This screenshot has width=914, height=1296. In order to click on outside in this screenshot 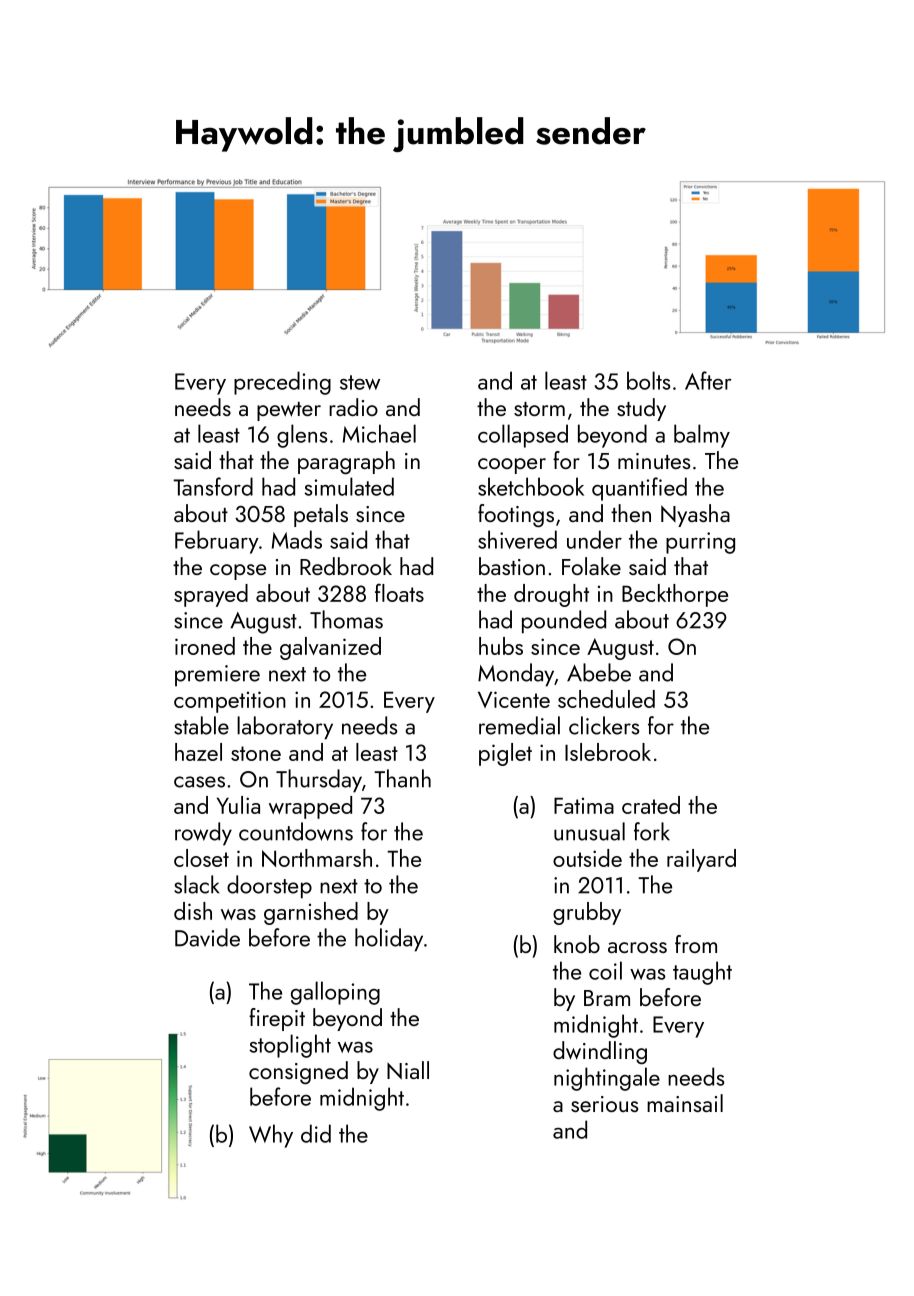, I will do `click(587, 858)`.
